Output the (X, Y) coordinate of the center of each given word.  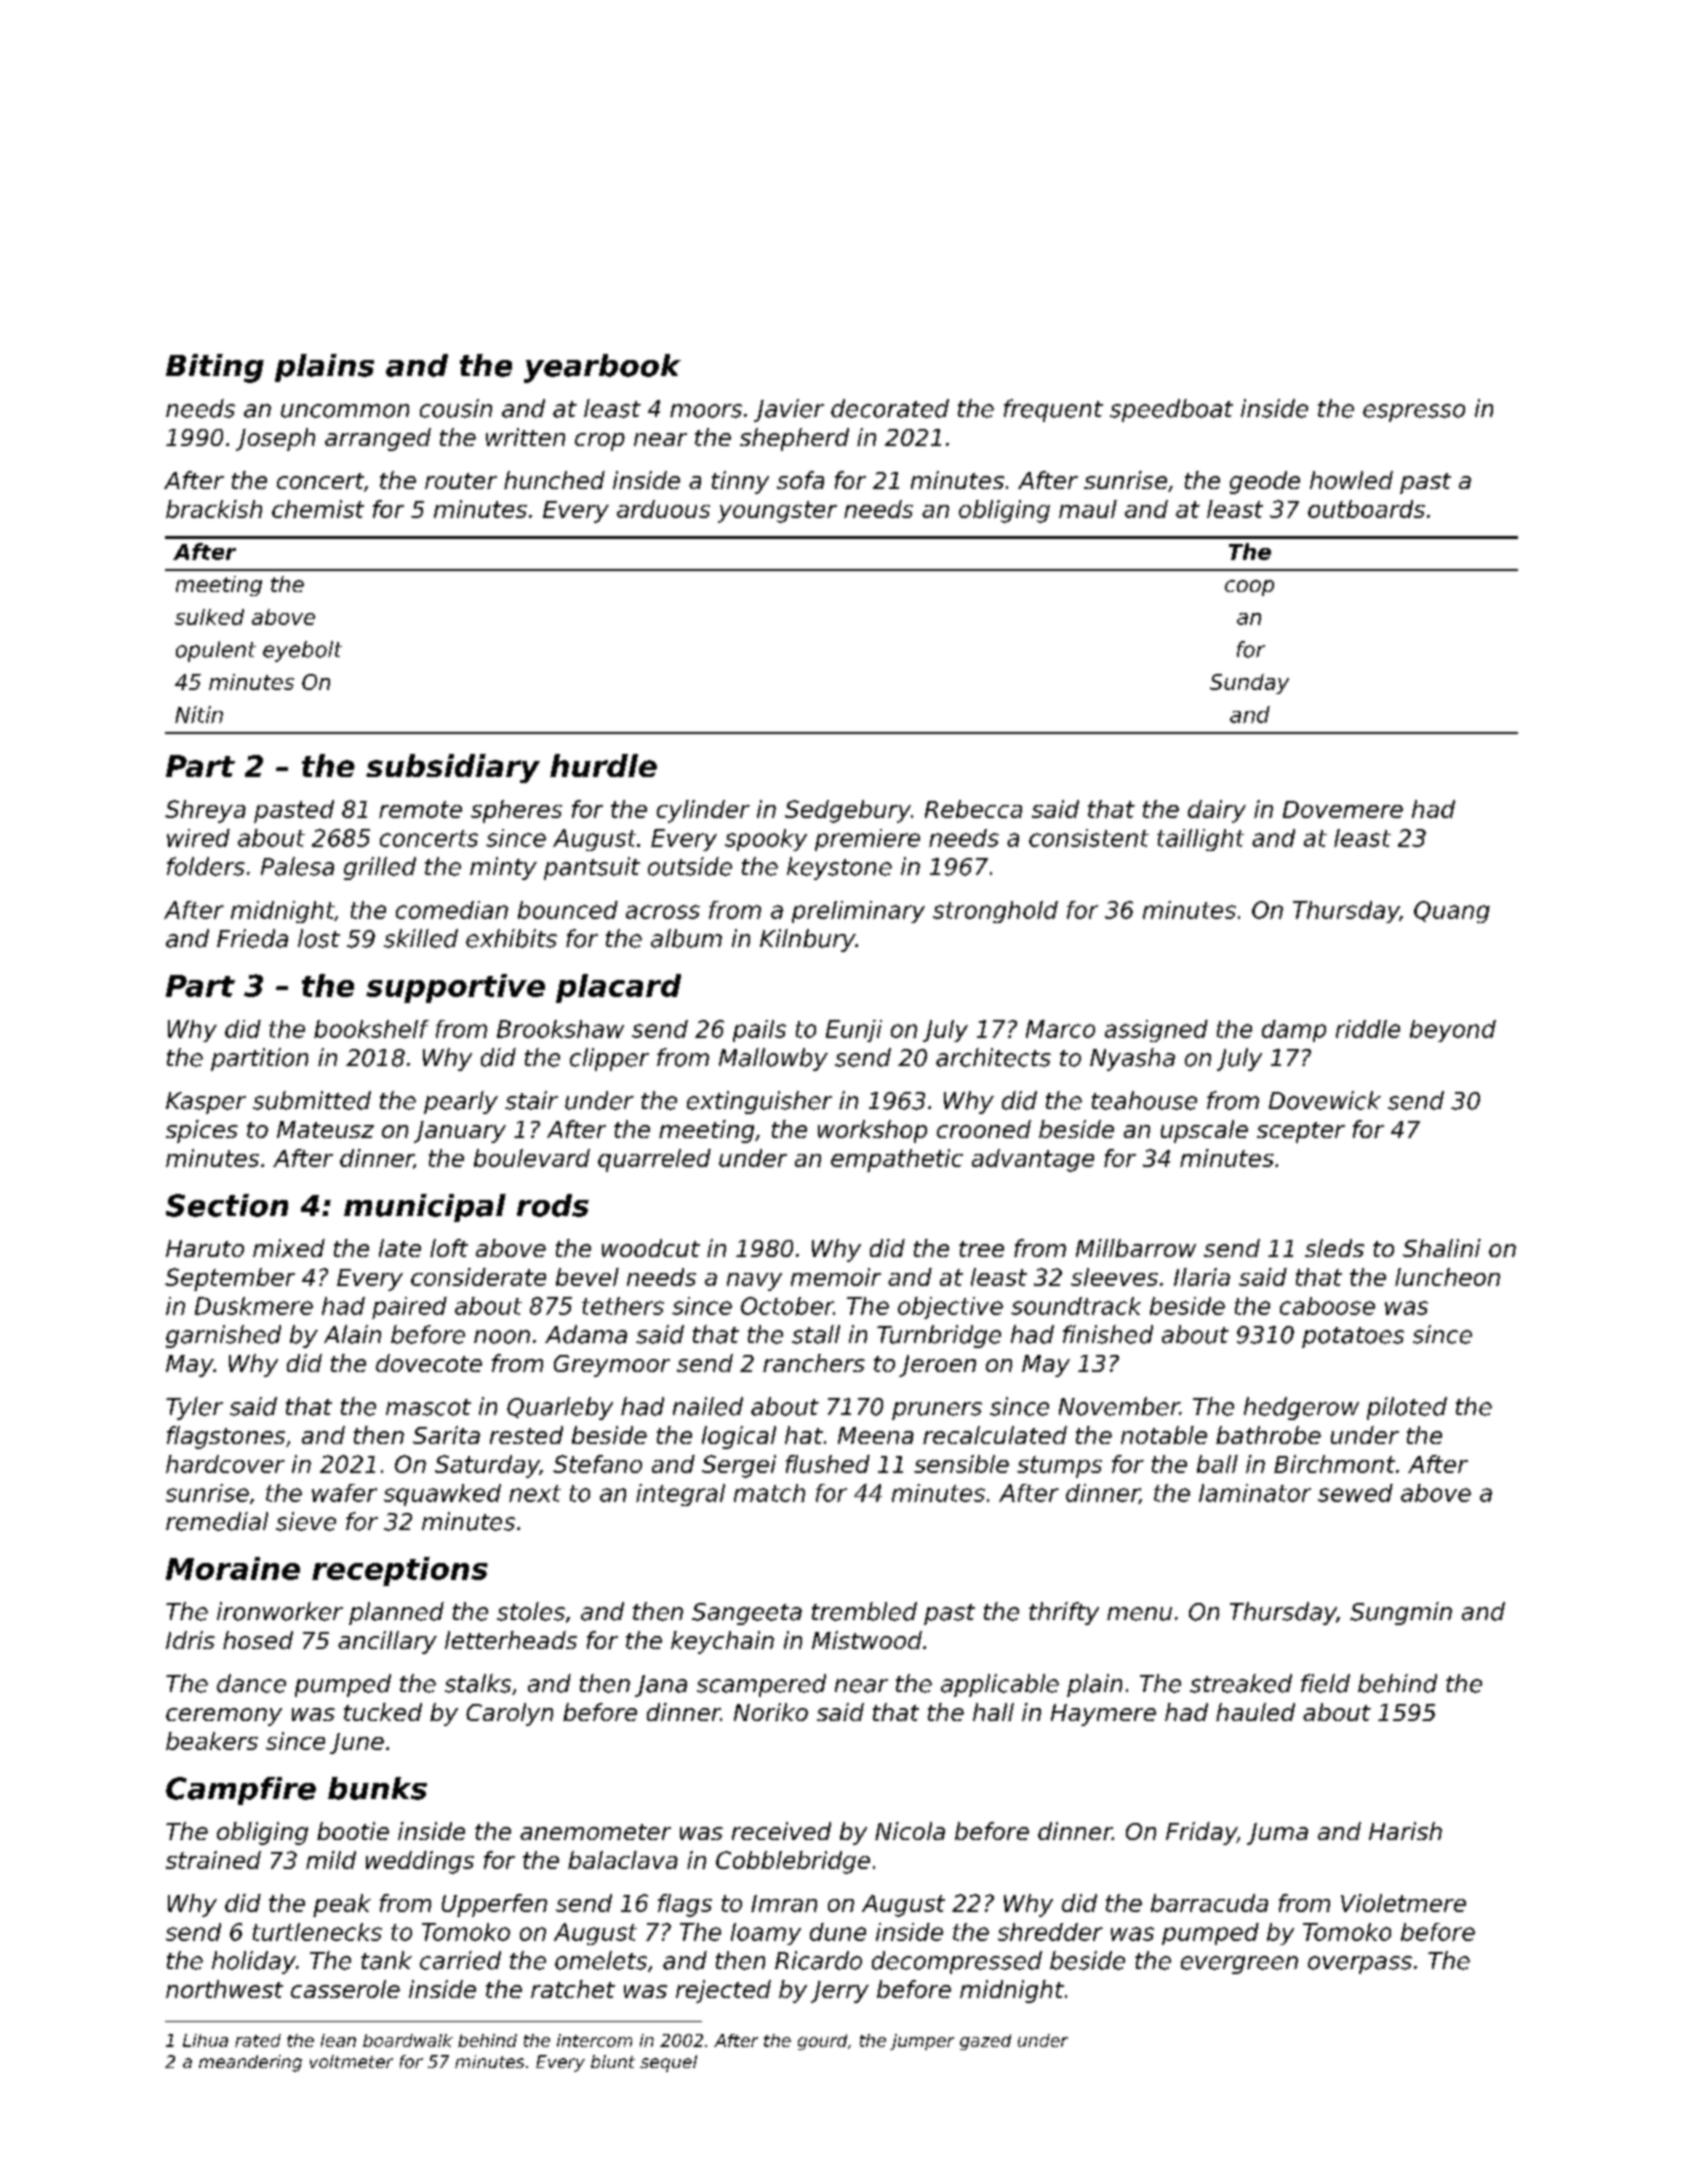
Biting (215, 368)
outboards (1366, 509)
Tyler (194, 1408)
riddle (1368, 1029)
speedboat (1171, 410)
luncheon (1447, 1277)
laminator (1255, 1493)
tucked (383, 1712)
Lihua (205, 2040)
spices (202, 1131)
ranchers (814, 1363)
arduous (663, 509)
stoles (531, 1611)
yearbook (602, 368)
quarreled (654, 1160)
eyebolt (302, 651)
